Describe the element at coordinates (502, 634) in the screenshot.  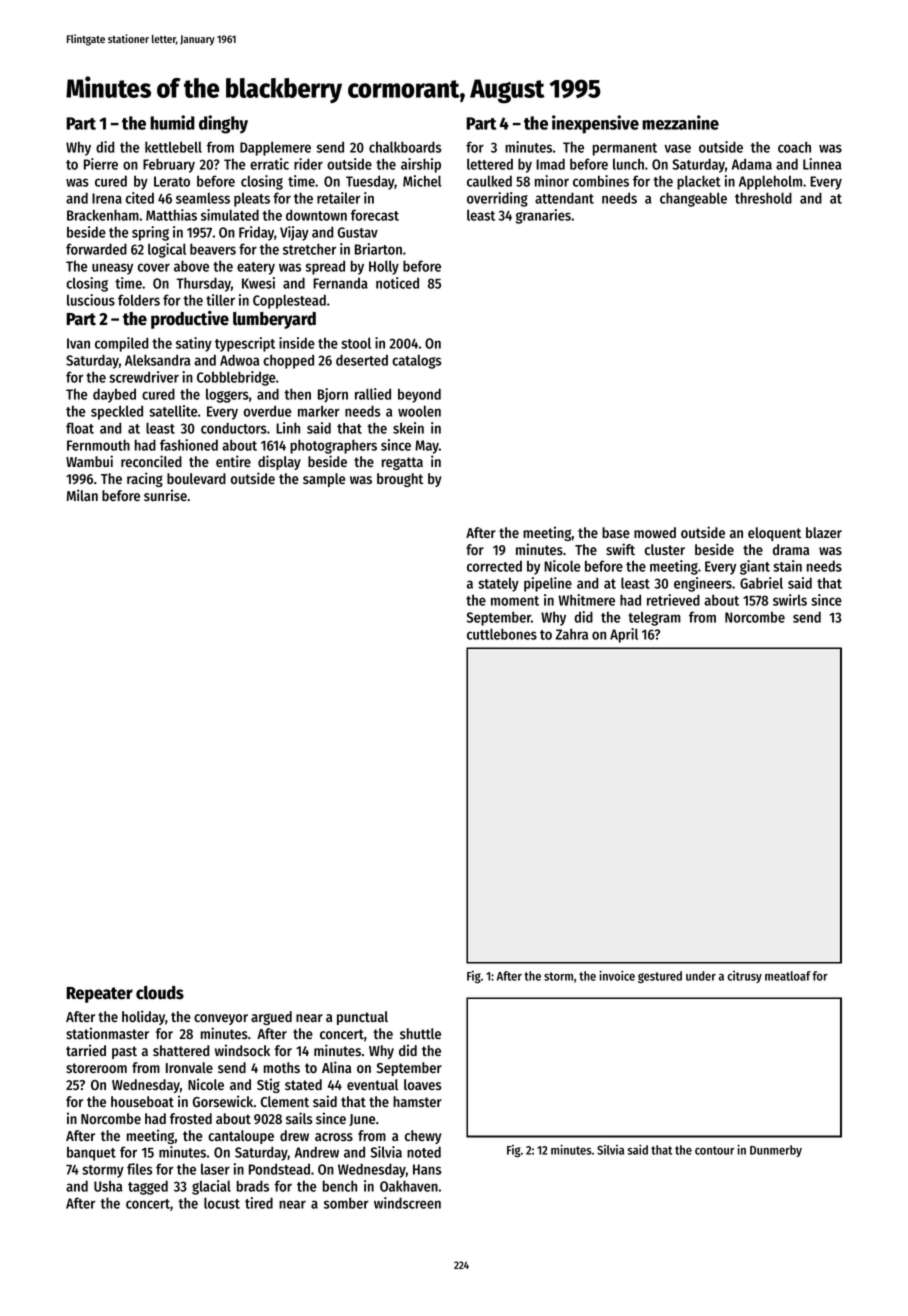
I see `cuttlebones` at that location.
